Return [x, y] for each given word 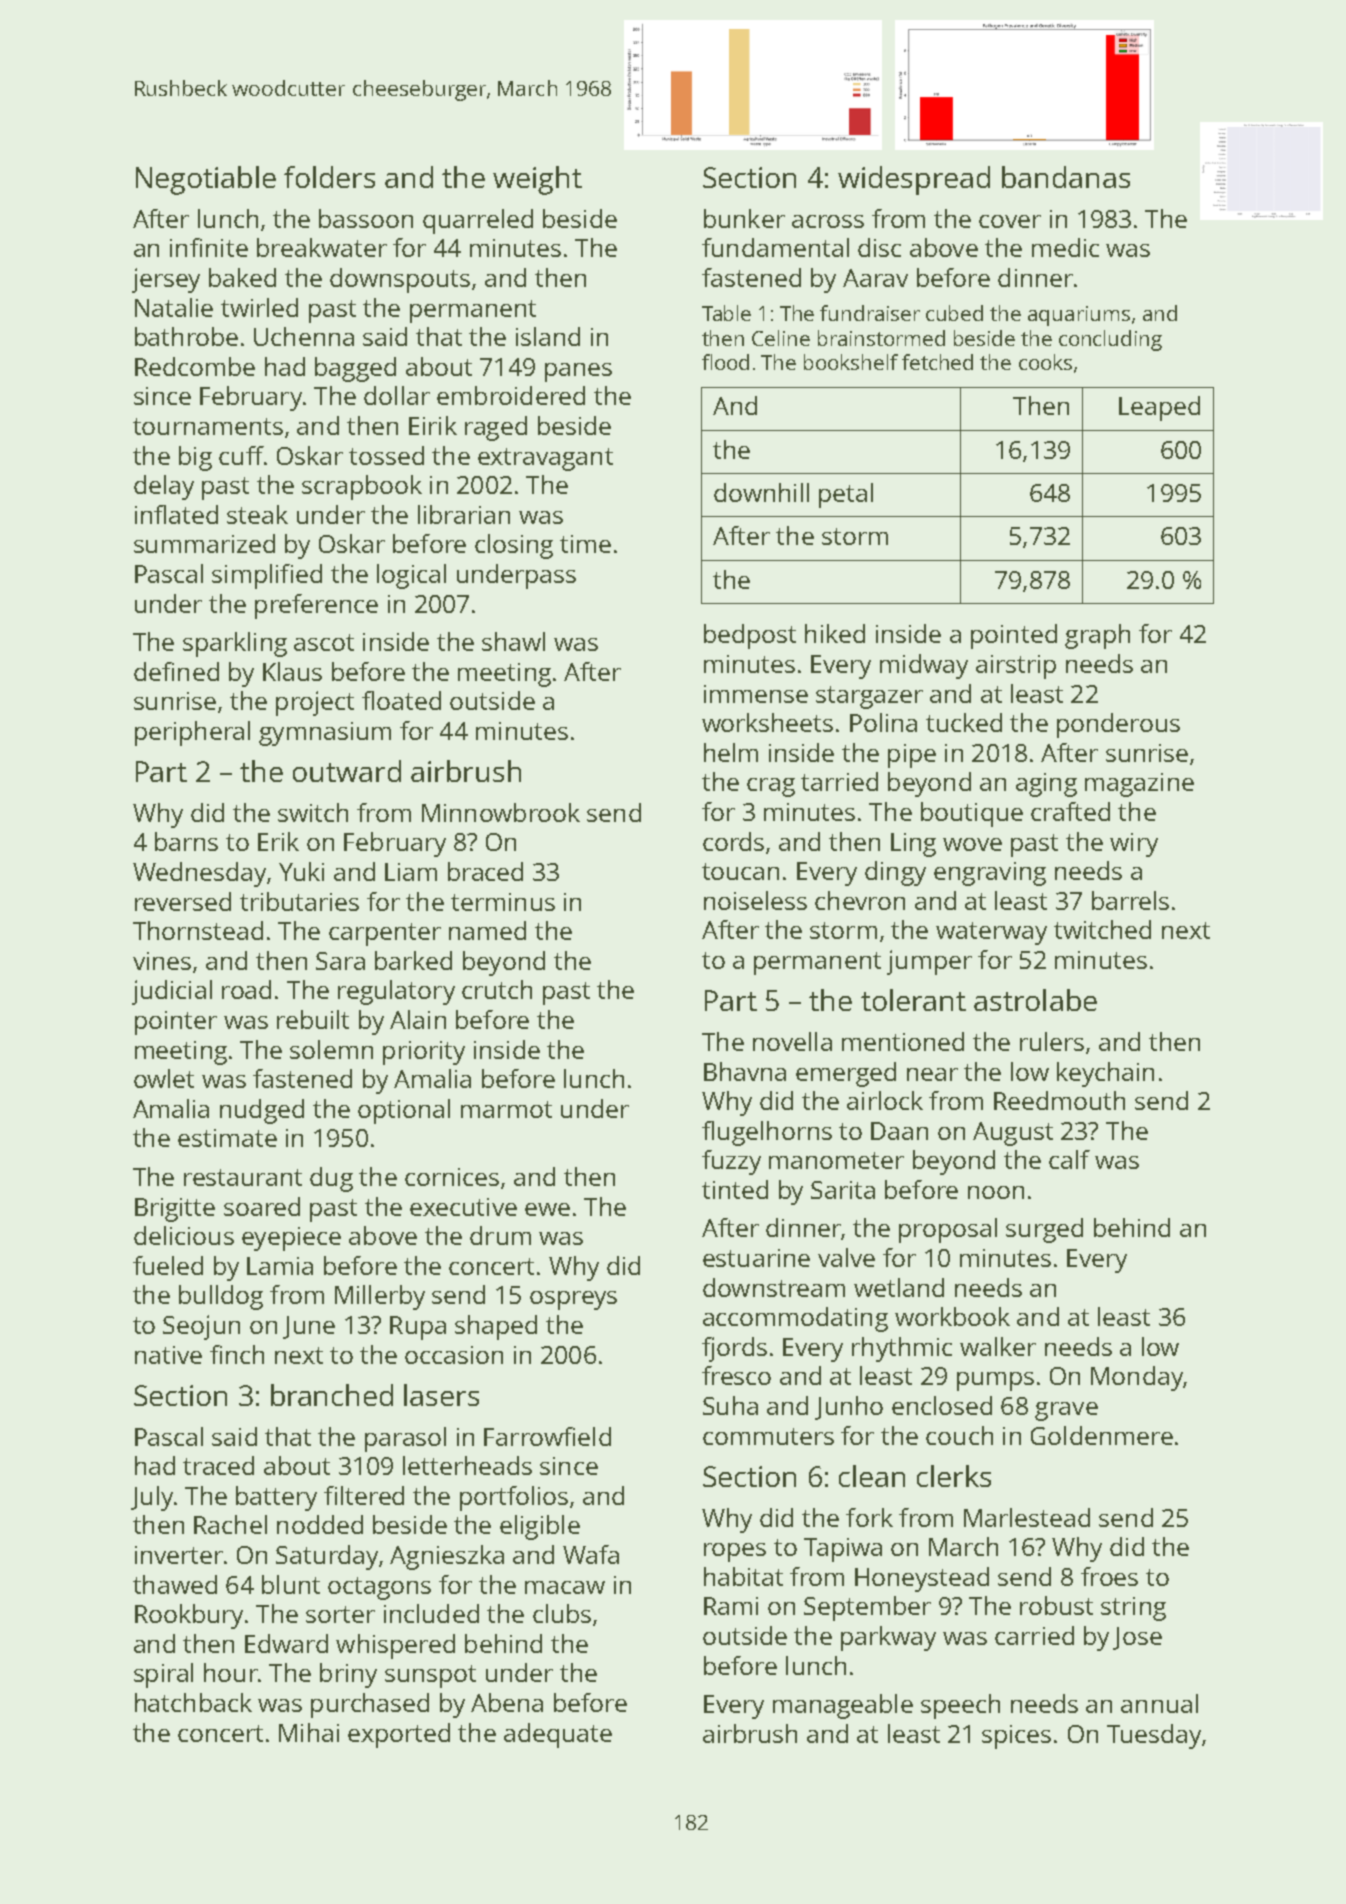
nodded [320, 1524]
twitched [1102, 929]
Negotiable [206, 180]
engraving [990, 874]
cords [733, 841]
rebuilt [313, 1019]
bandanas [1066, 177]
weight [537, 180]
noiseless [755, 900]
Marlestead [1027, 1517]
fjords [734, 1349]
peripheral [192, 733]
